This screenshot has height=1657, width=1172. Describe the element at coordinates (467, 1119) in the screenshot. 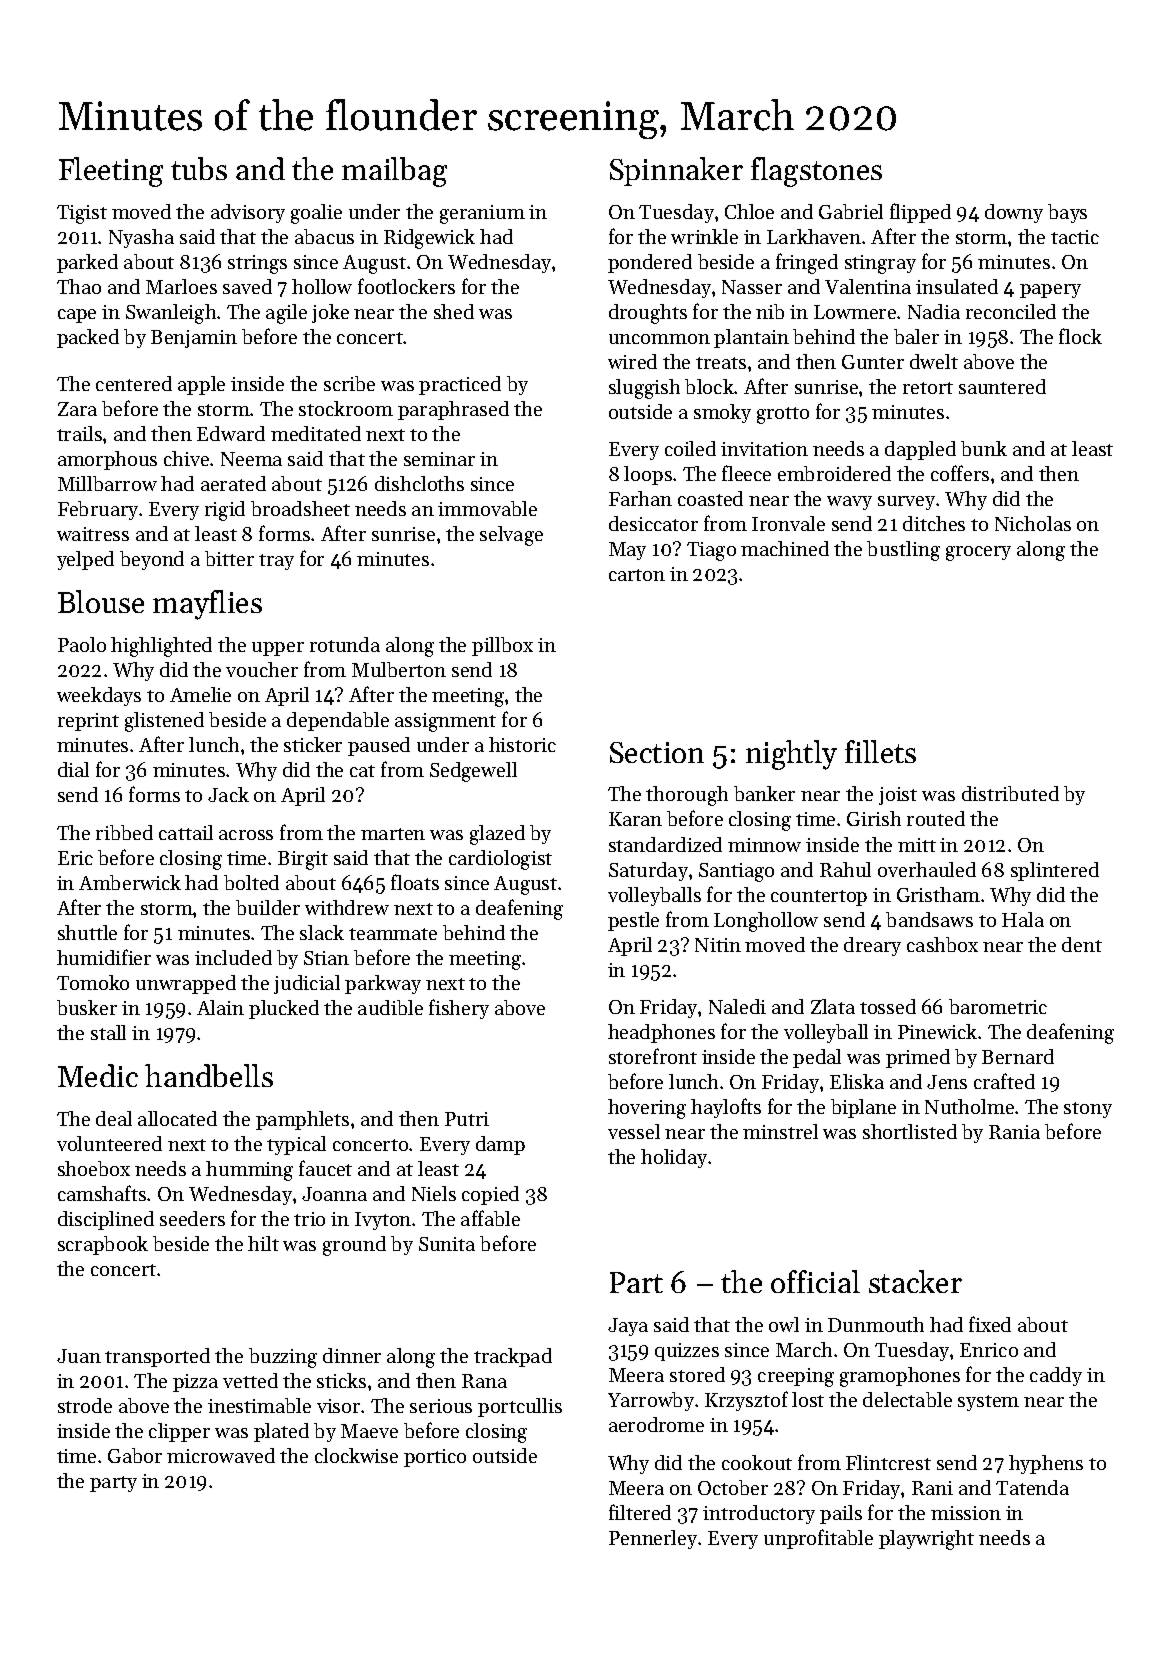

I see `Putri` at that location.
